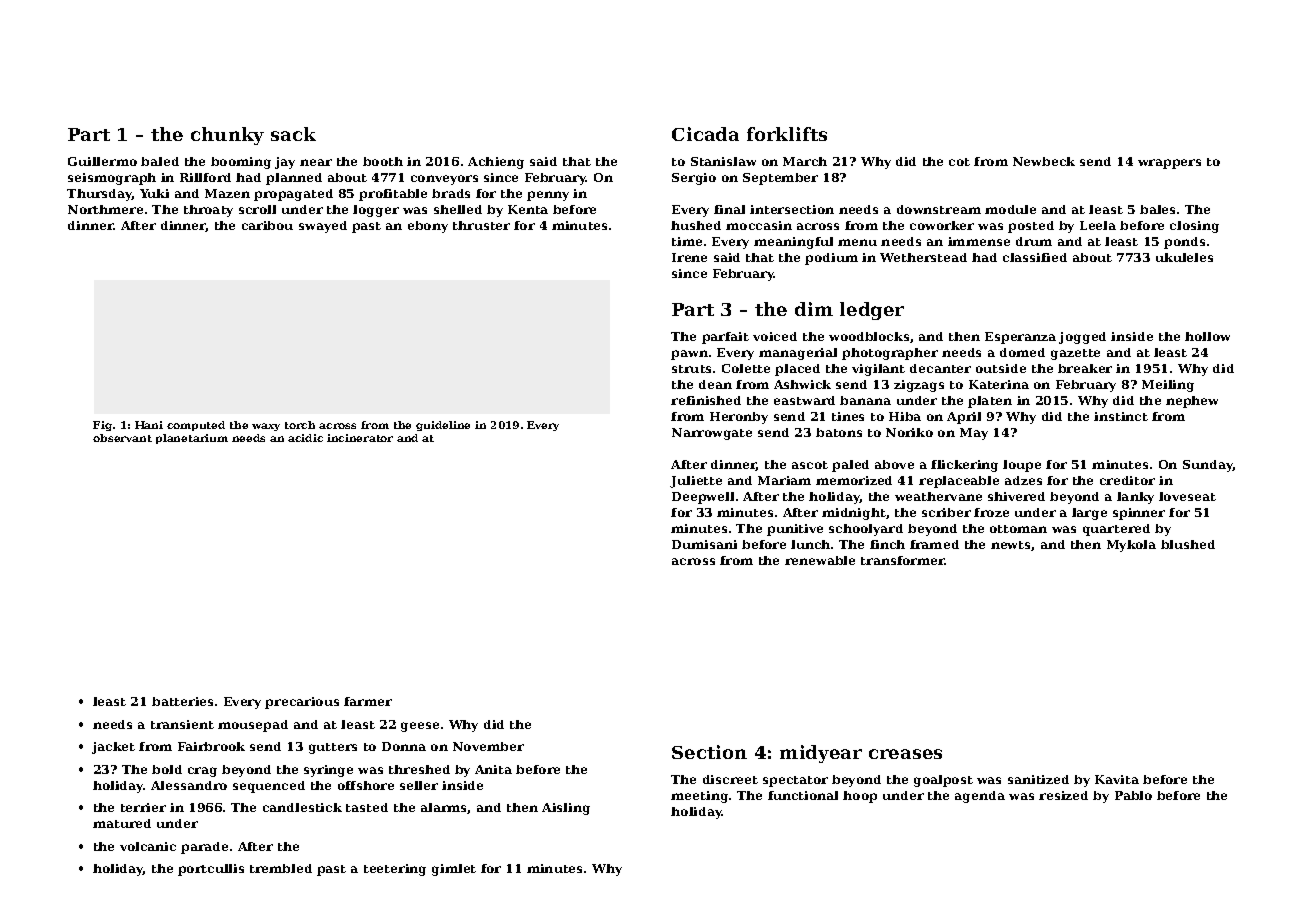 Image resolution: width=1308 pixels, height=924 pixels. I want to click on sanitized, so click(1038, 779).
